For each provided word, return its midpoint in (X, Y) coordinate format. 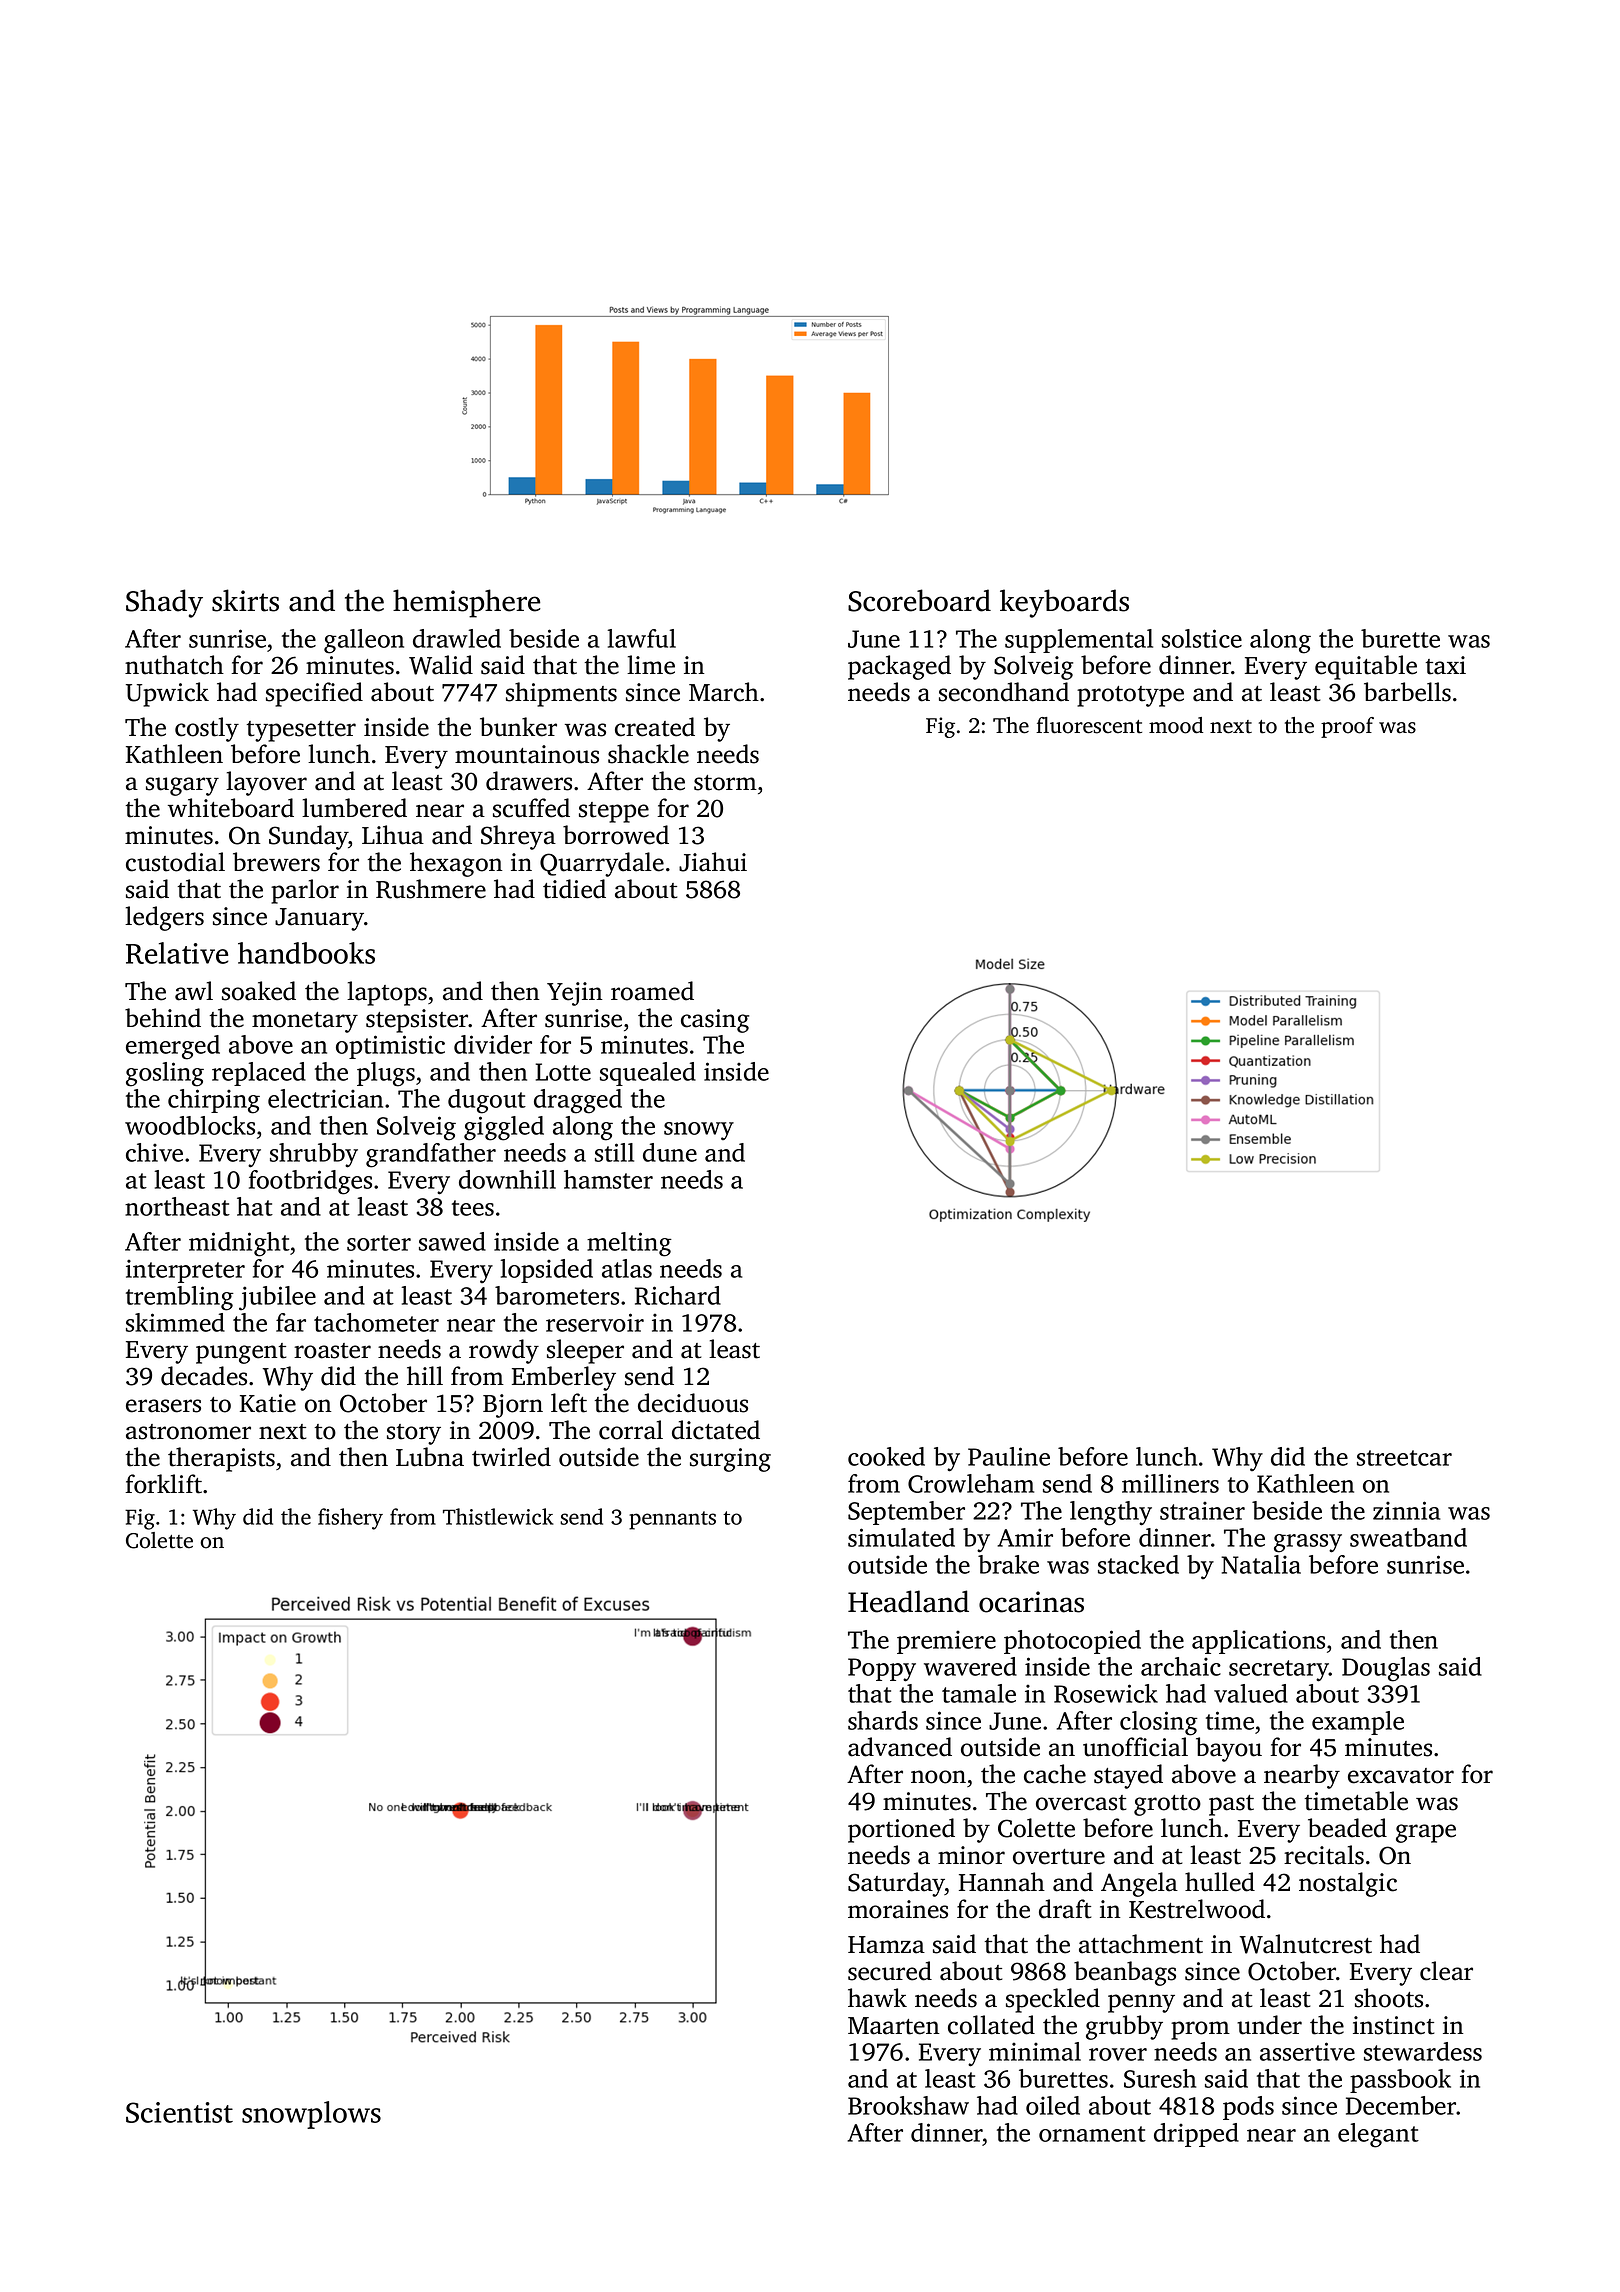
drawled (457, 638)
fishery (350, 1519)
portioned (901, 1830)
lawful (641, 638)
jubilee (277, 1298)
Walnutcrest (1306, 1944)
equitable (1366, 667)
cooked (886, 1456)
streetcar (1404, 1458)
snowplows (311, 2115)
